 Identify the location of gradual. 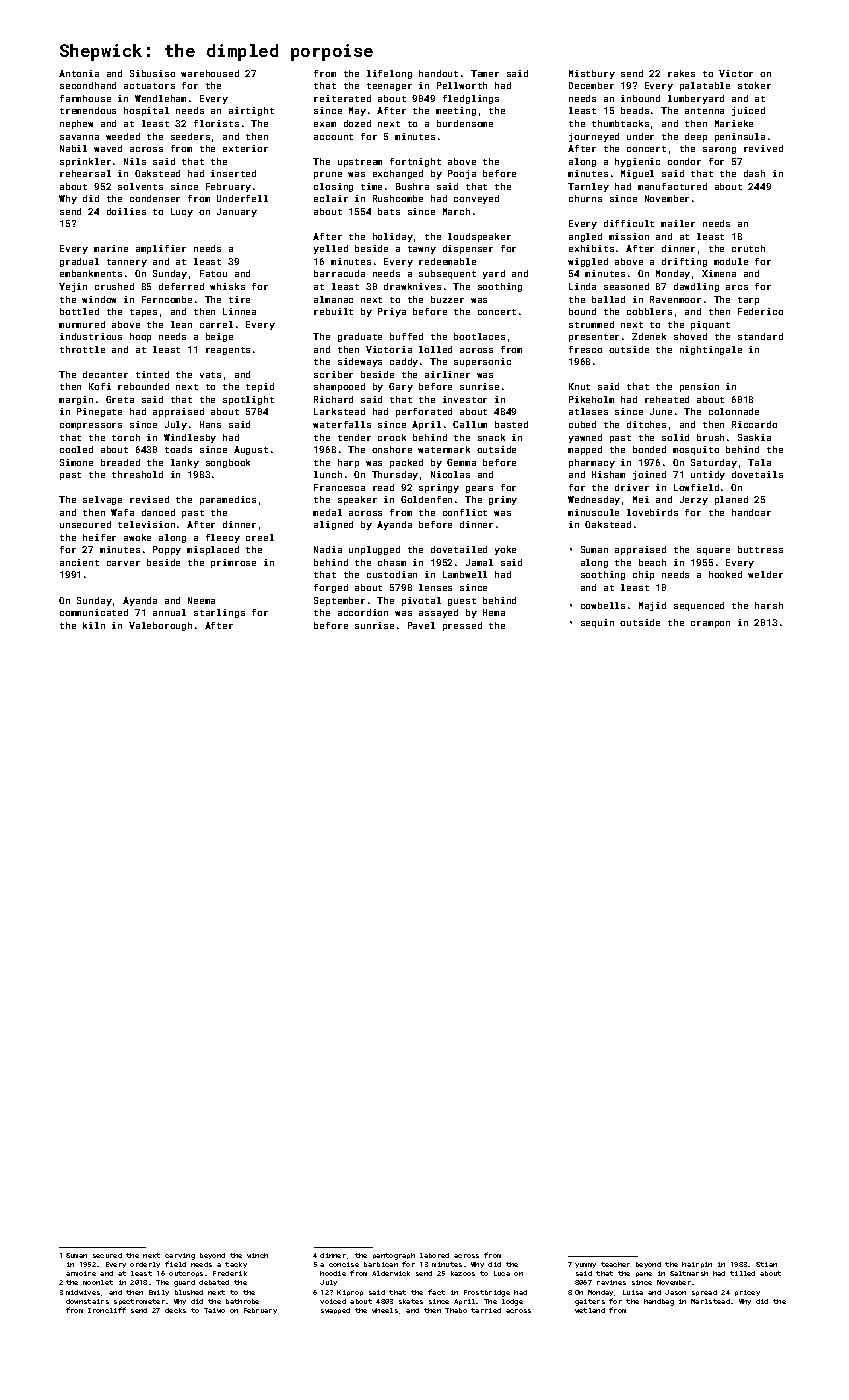
(79, 262).
